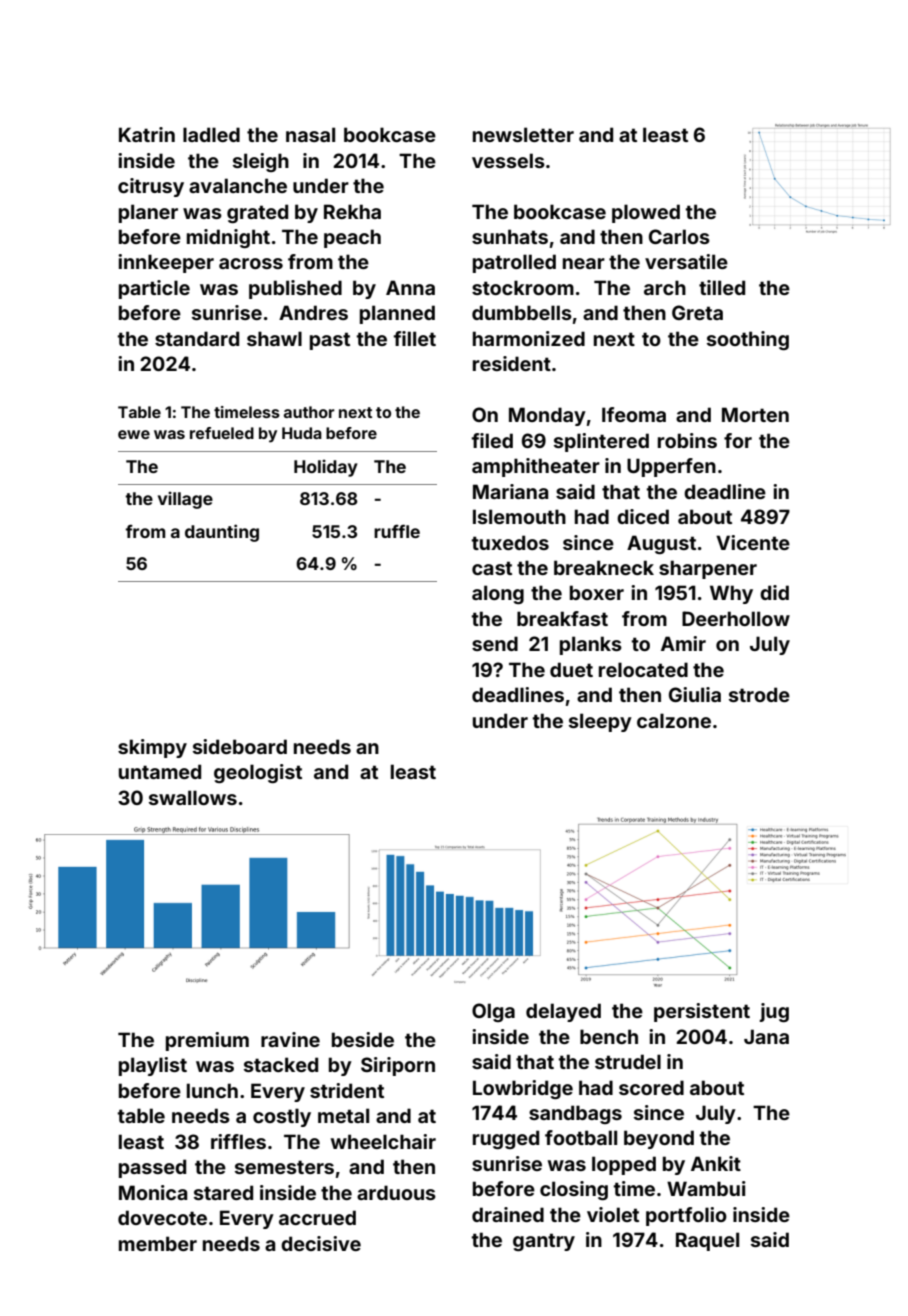 This screenshot has width=908, height=1316. I want to click on resident, so click(512, 363).
